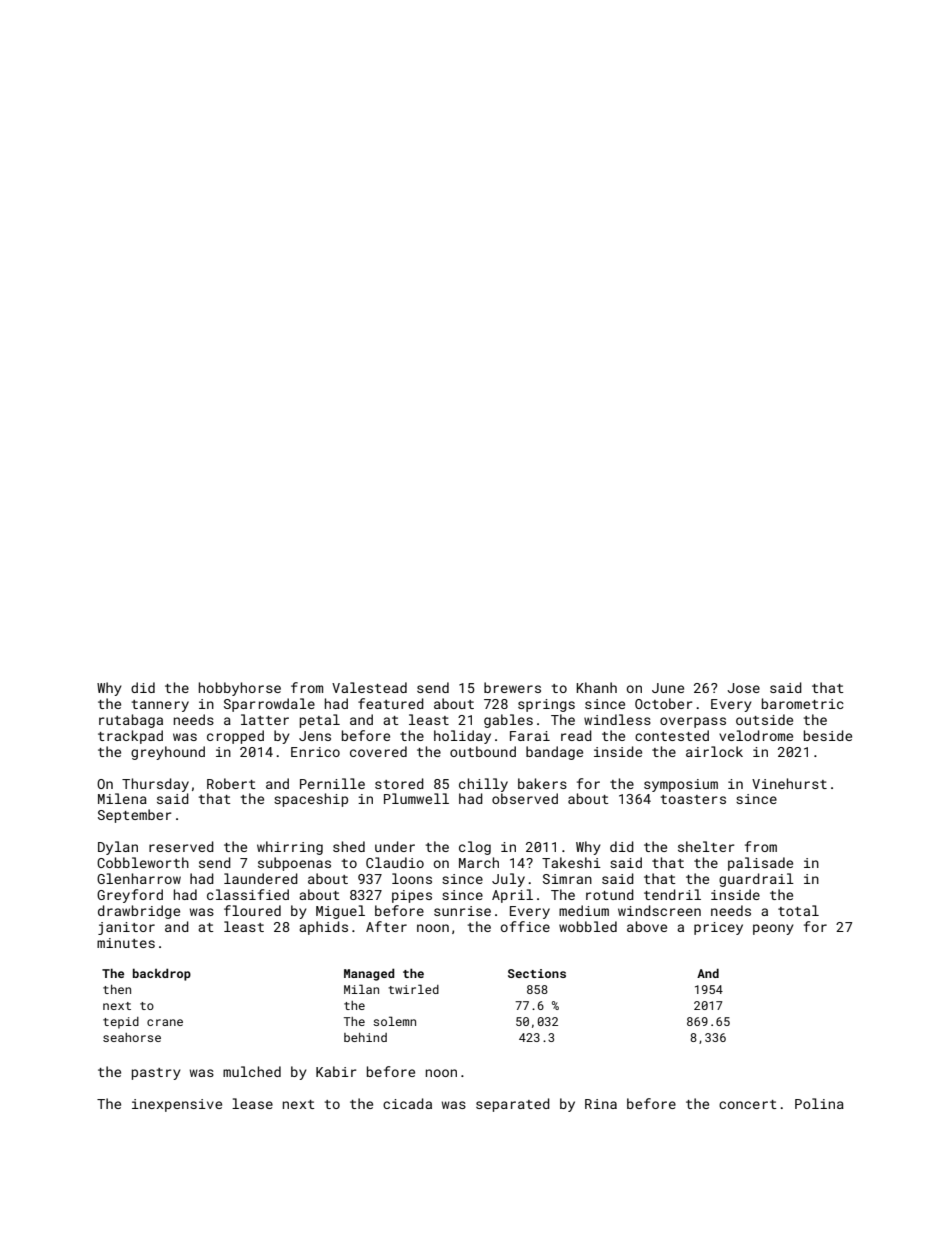 The image size is (952, 1233). I want to click on featured, so click(391, 703).
